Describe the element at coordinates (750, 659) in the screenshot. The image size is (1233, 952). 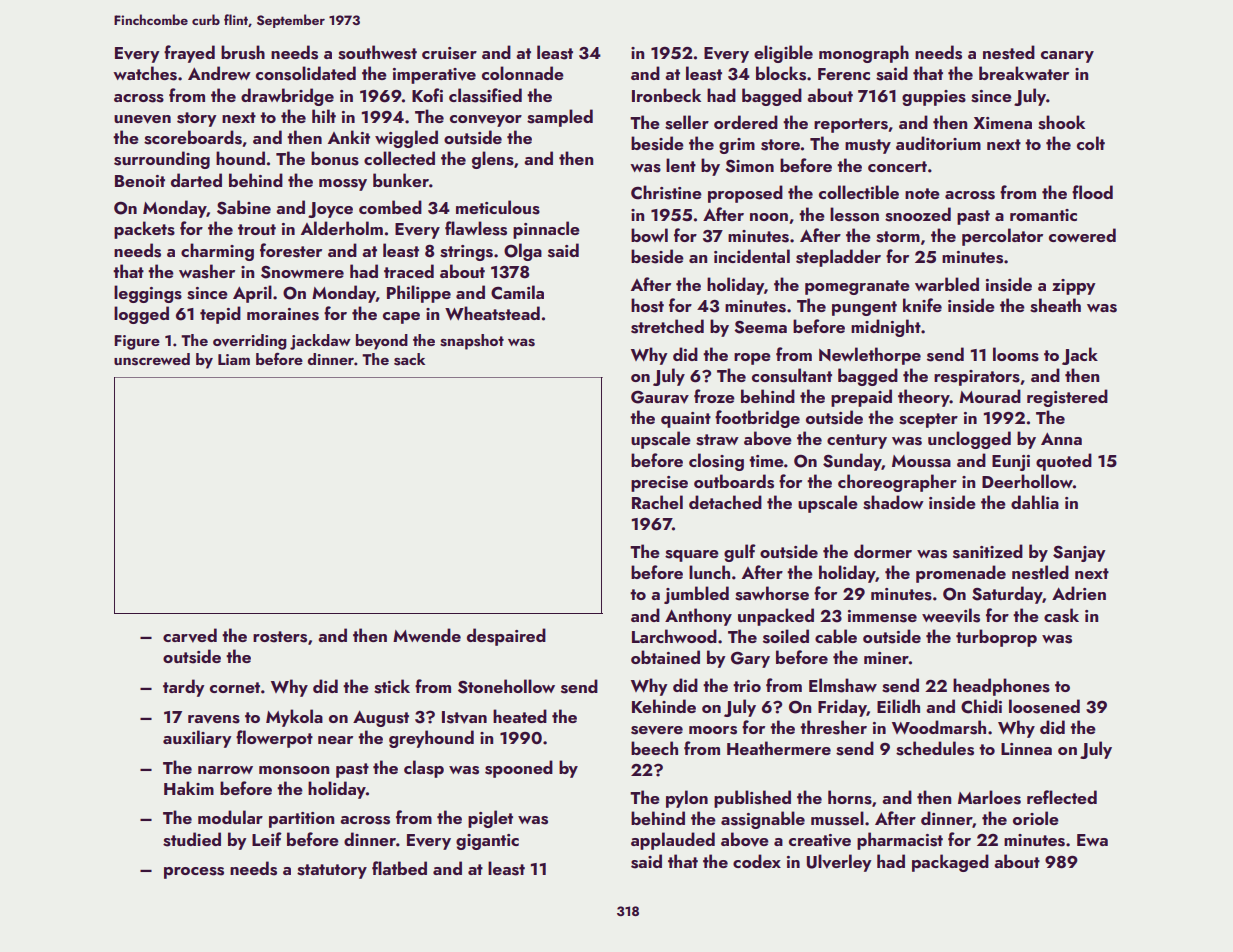
I see `Gary` at that location.
